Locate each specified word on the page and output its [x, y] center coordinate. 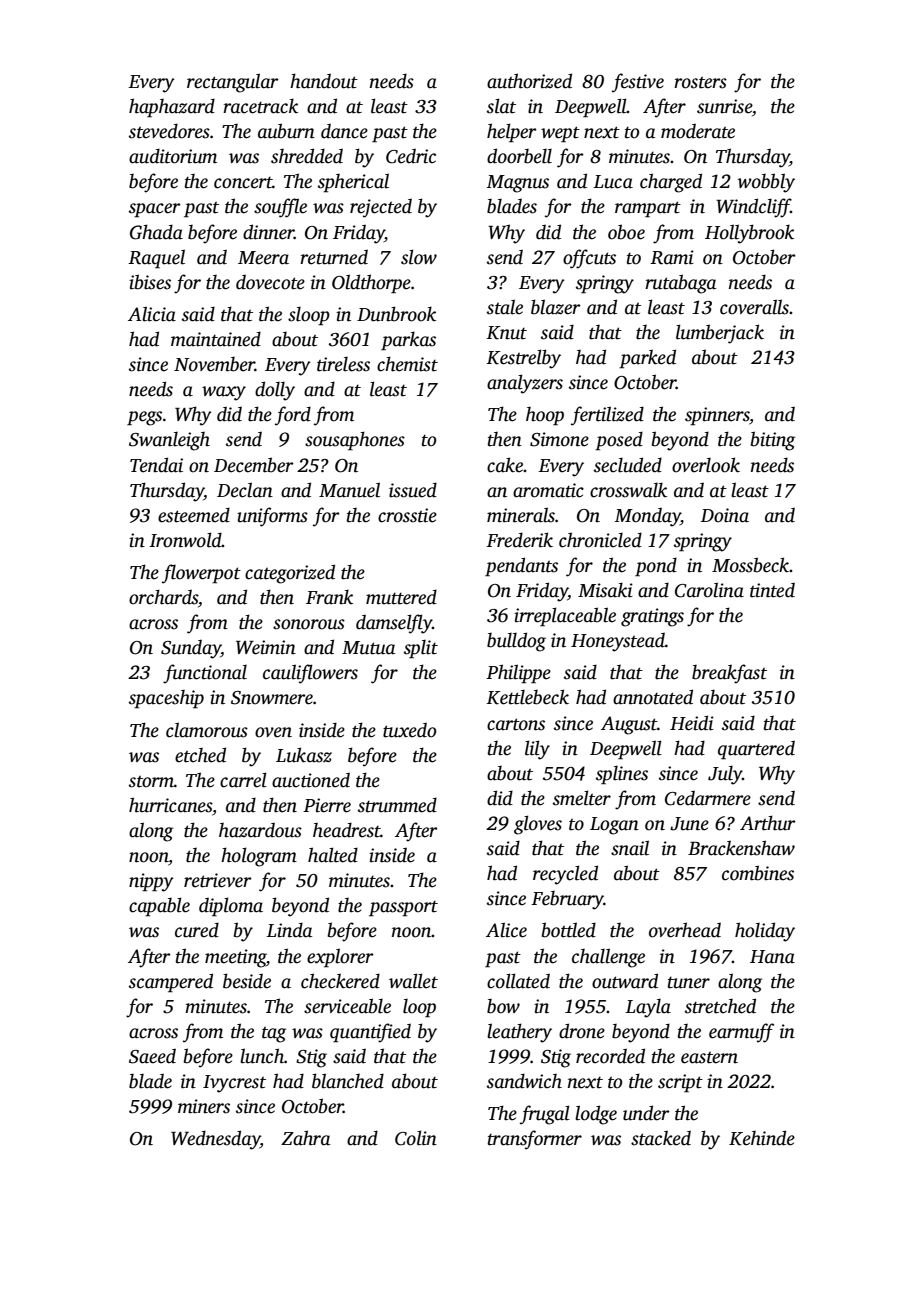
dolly [275, 391]
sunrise [724, 106]
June [689, 824]
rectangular [233, 83]
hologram [259, 857]
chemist [407, 364]
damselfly [394, 624]
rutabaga [680, 284]
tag [274, 1035]
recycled [565, 875]
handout [324, 81]
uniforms [272, 517]
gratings [652, 617]
